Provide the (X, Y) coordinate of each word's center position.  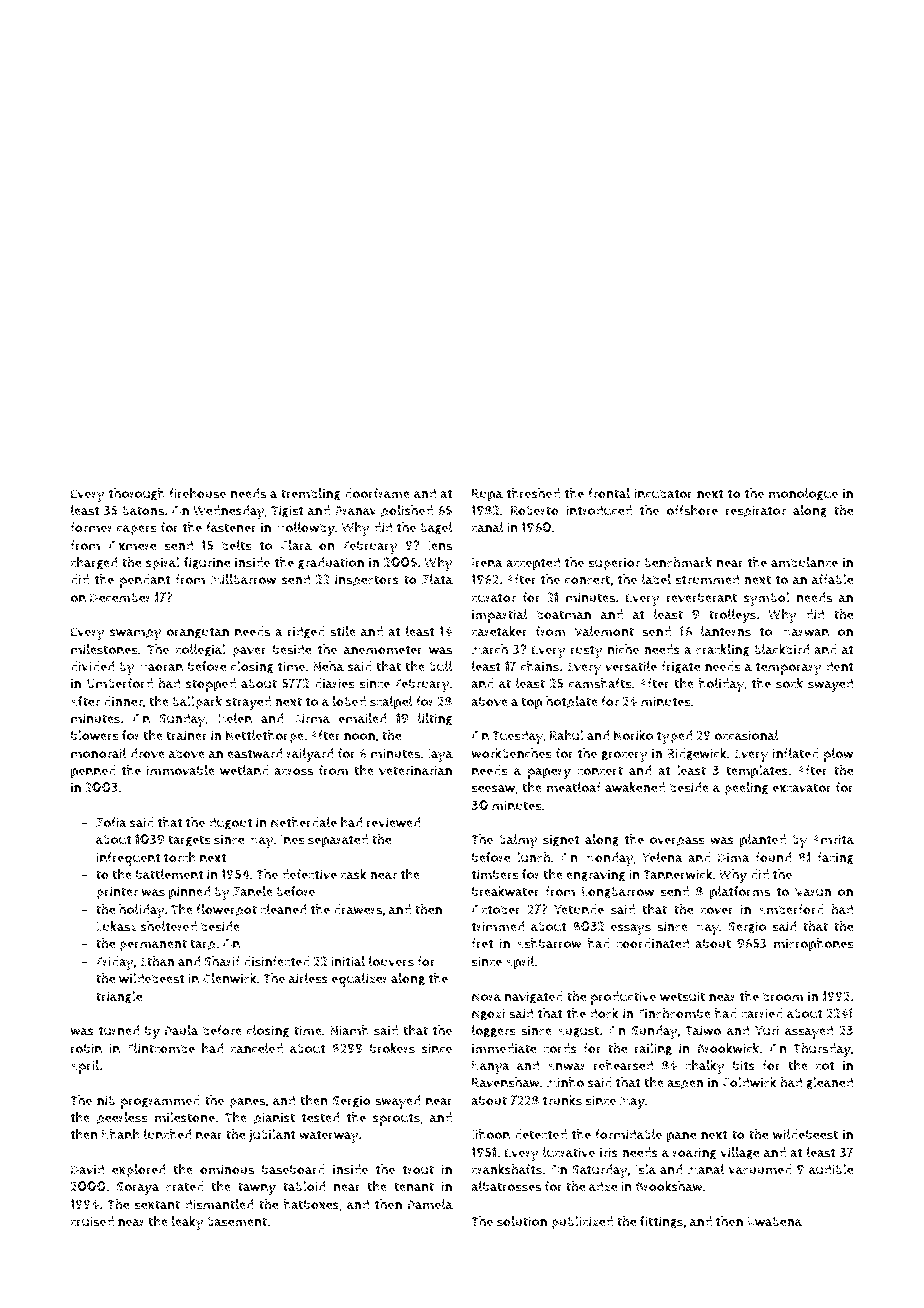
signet (561, 840)
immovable (180, 770)
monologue (803, 494)
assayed (809, 1032)
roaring (694, 1153)
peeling (746, 789)
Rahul (567, 735)
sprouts (396, 1119)
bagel (437, 528)
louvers (391, 961)
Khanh (121, 1134)
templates (757, 772)
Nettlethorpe (265, 737)
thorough (137, 494)
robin (86, 1048)
